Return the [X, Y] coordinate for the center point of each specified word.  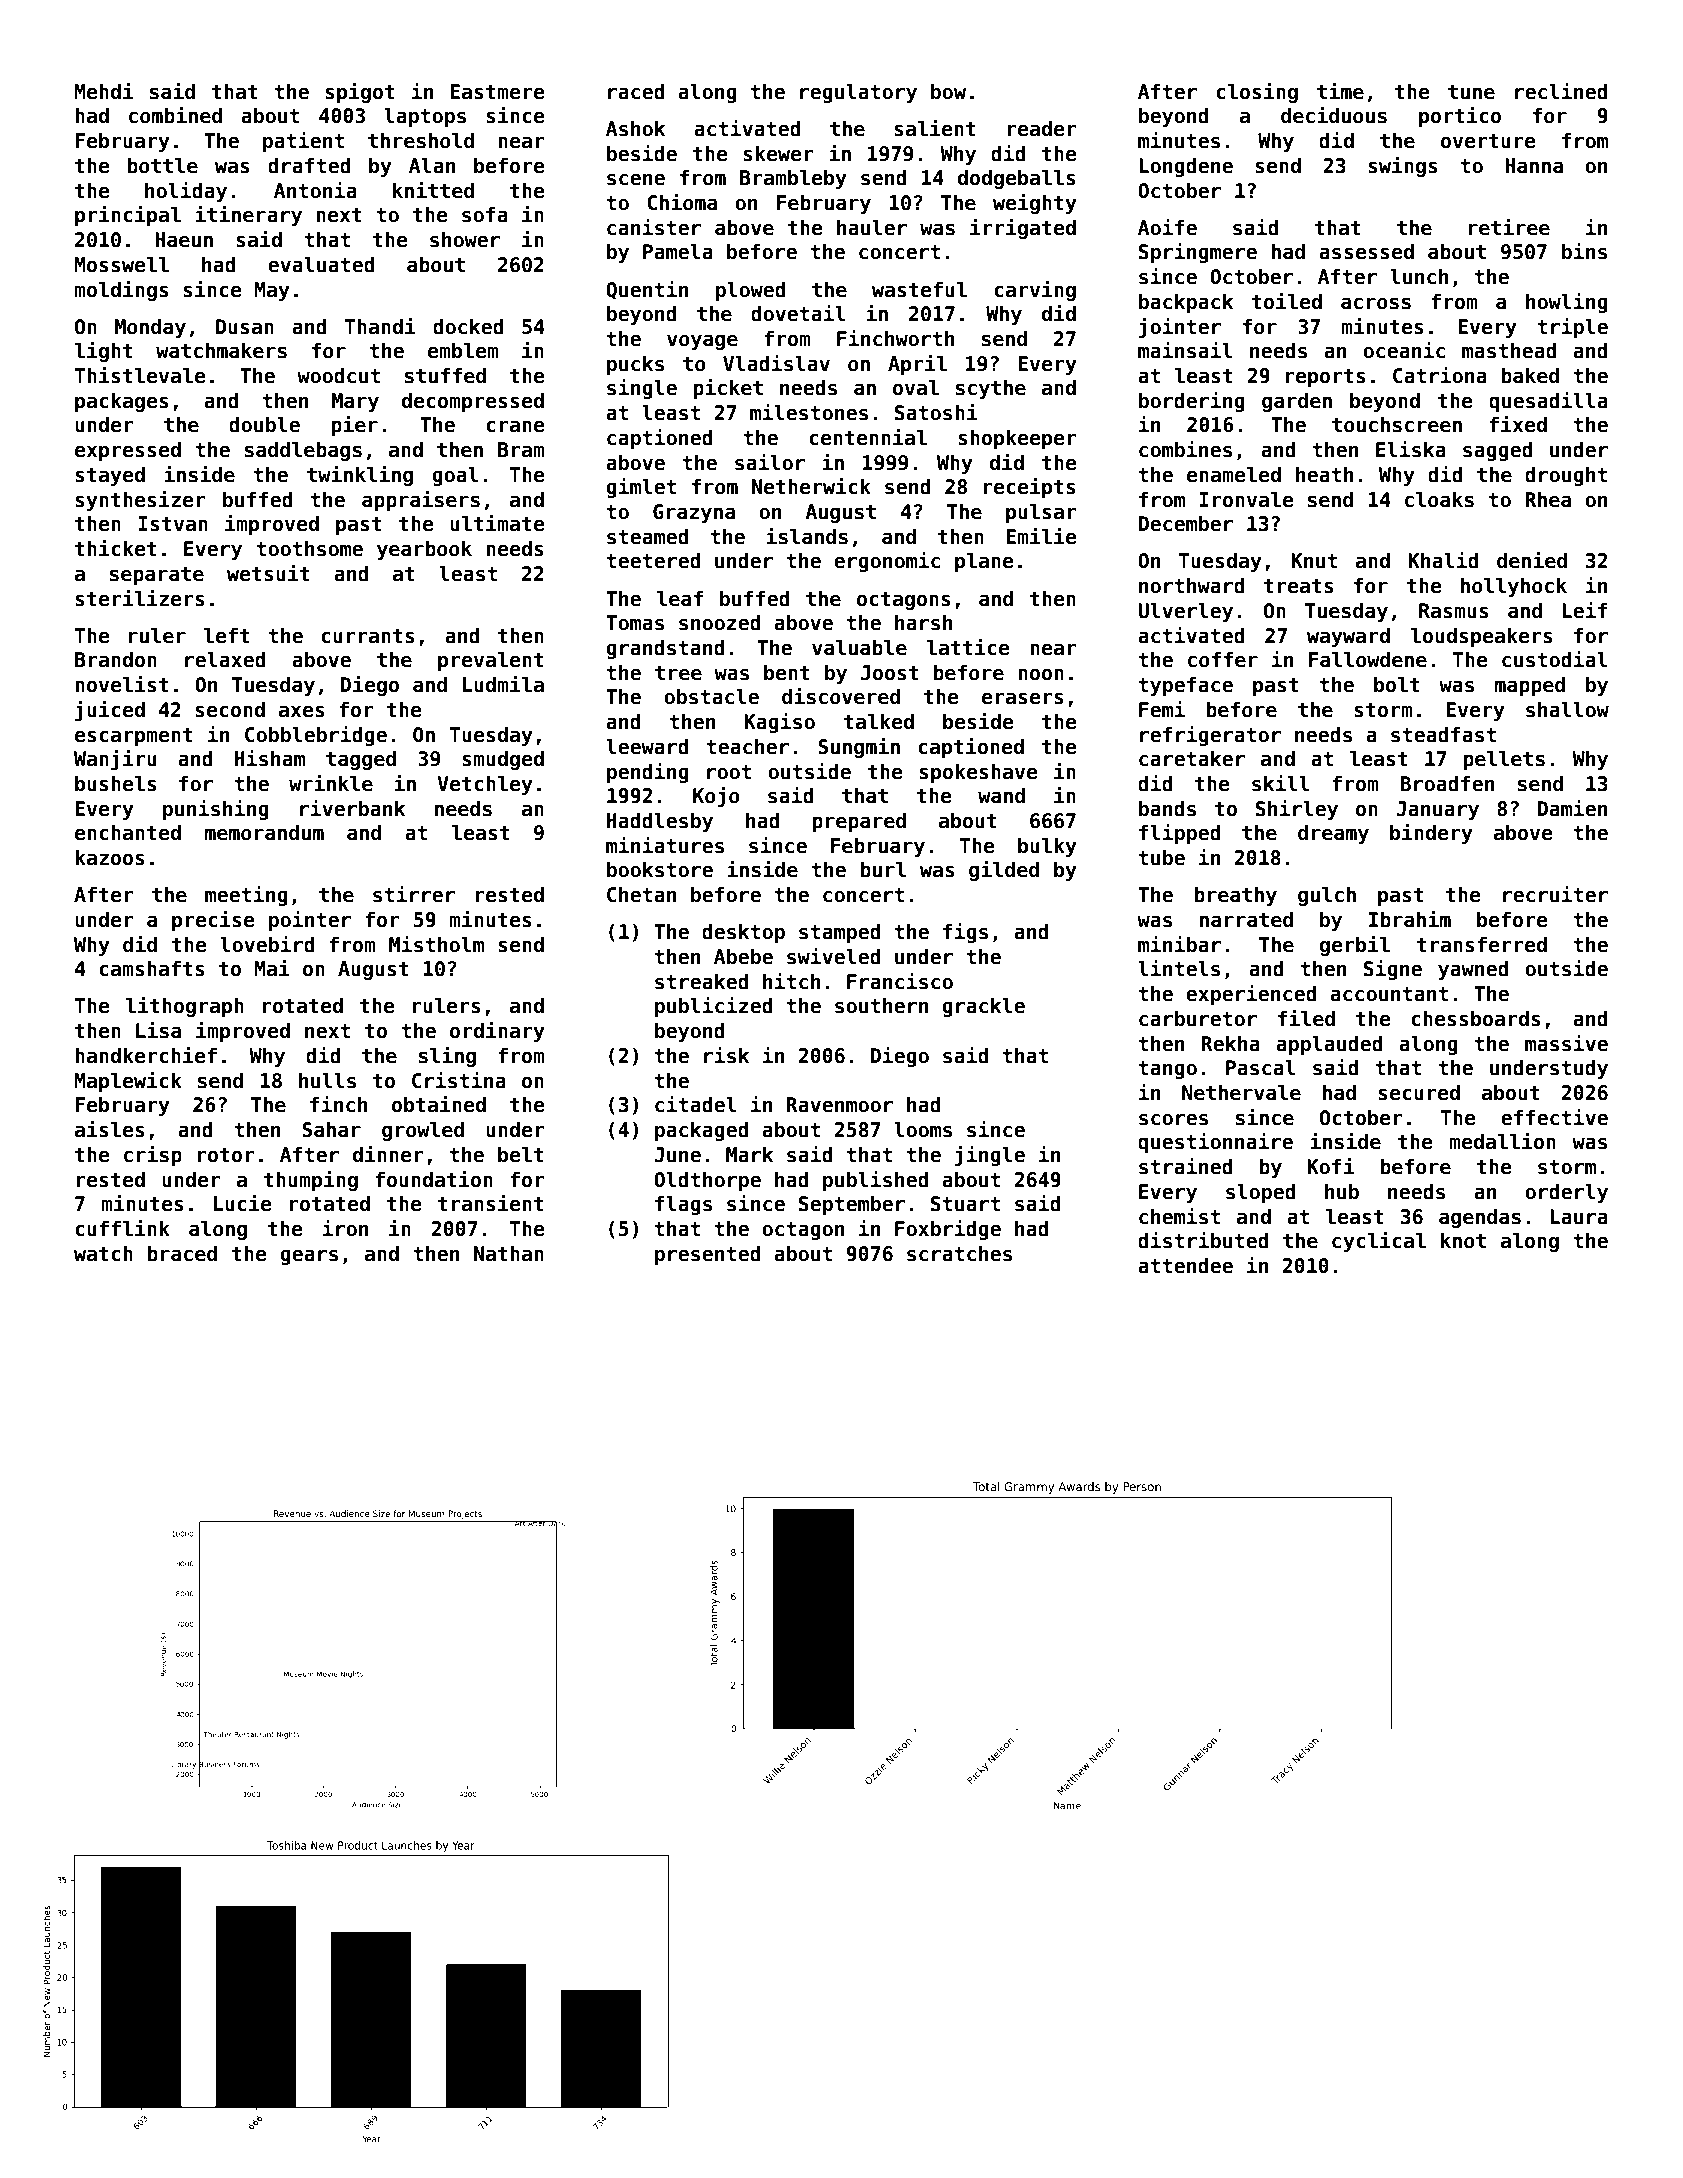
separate [157, 576]
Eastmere [497, 92]
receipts [1029, 488]
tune [1471, 92]
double [264, 424]
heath [1324, 474]
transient [491, 1203]
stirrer [414, 894]
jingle [990, 1156]
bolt [1397, 684]
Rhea [1548, 499]
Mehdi [104, 91]
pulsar [1041, 513]
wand [1001, 795]
